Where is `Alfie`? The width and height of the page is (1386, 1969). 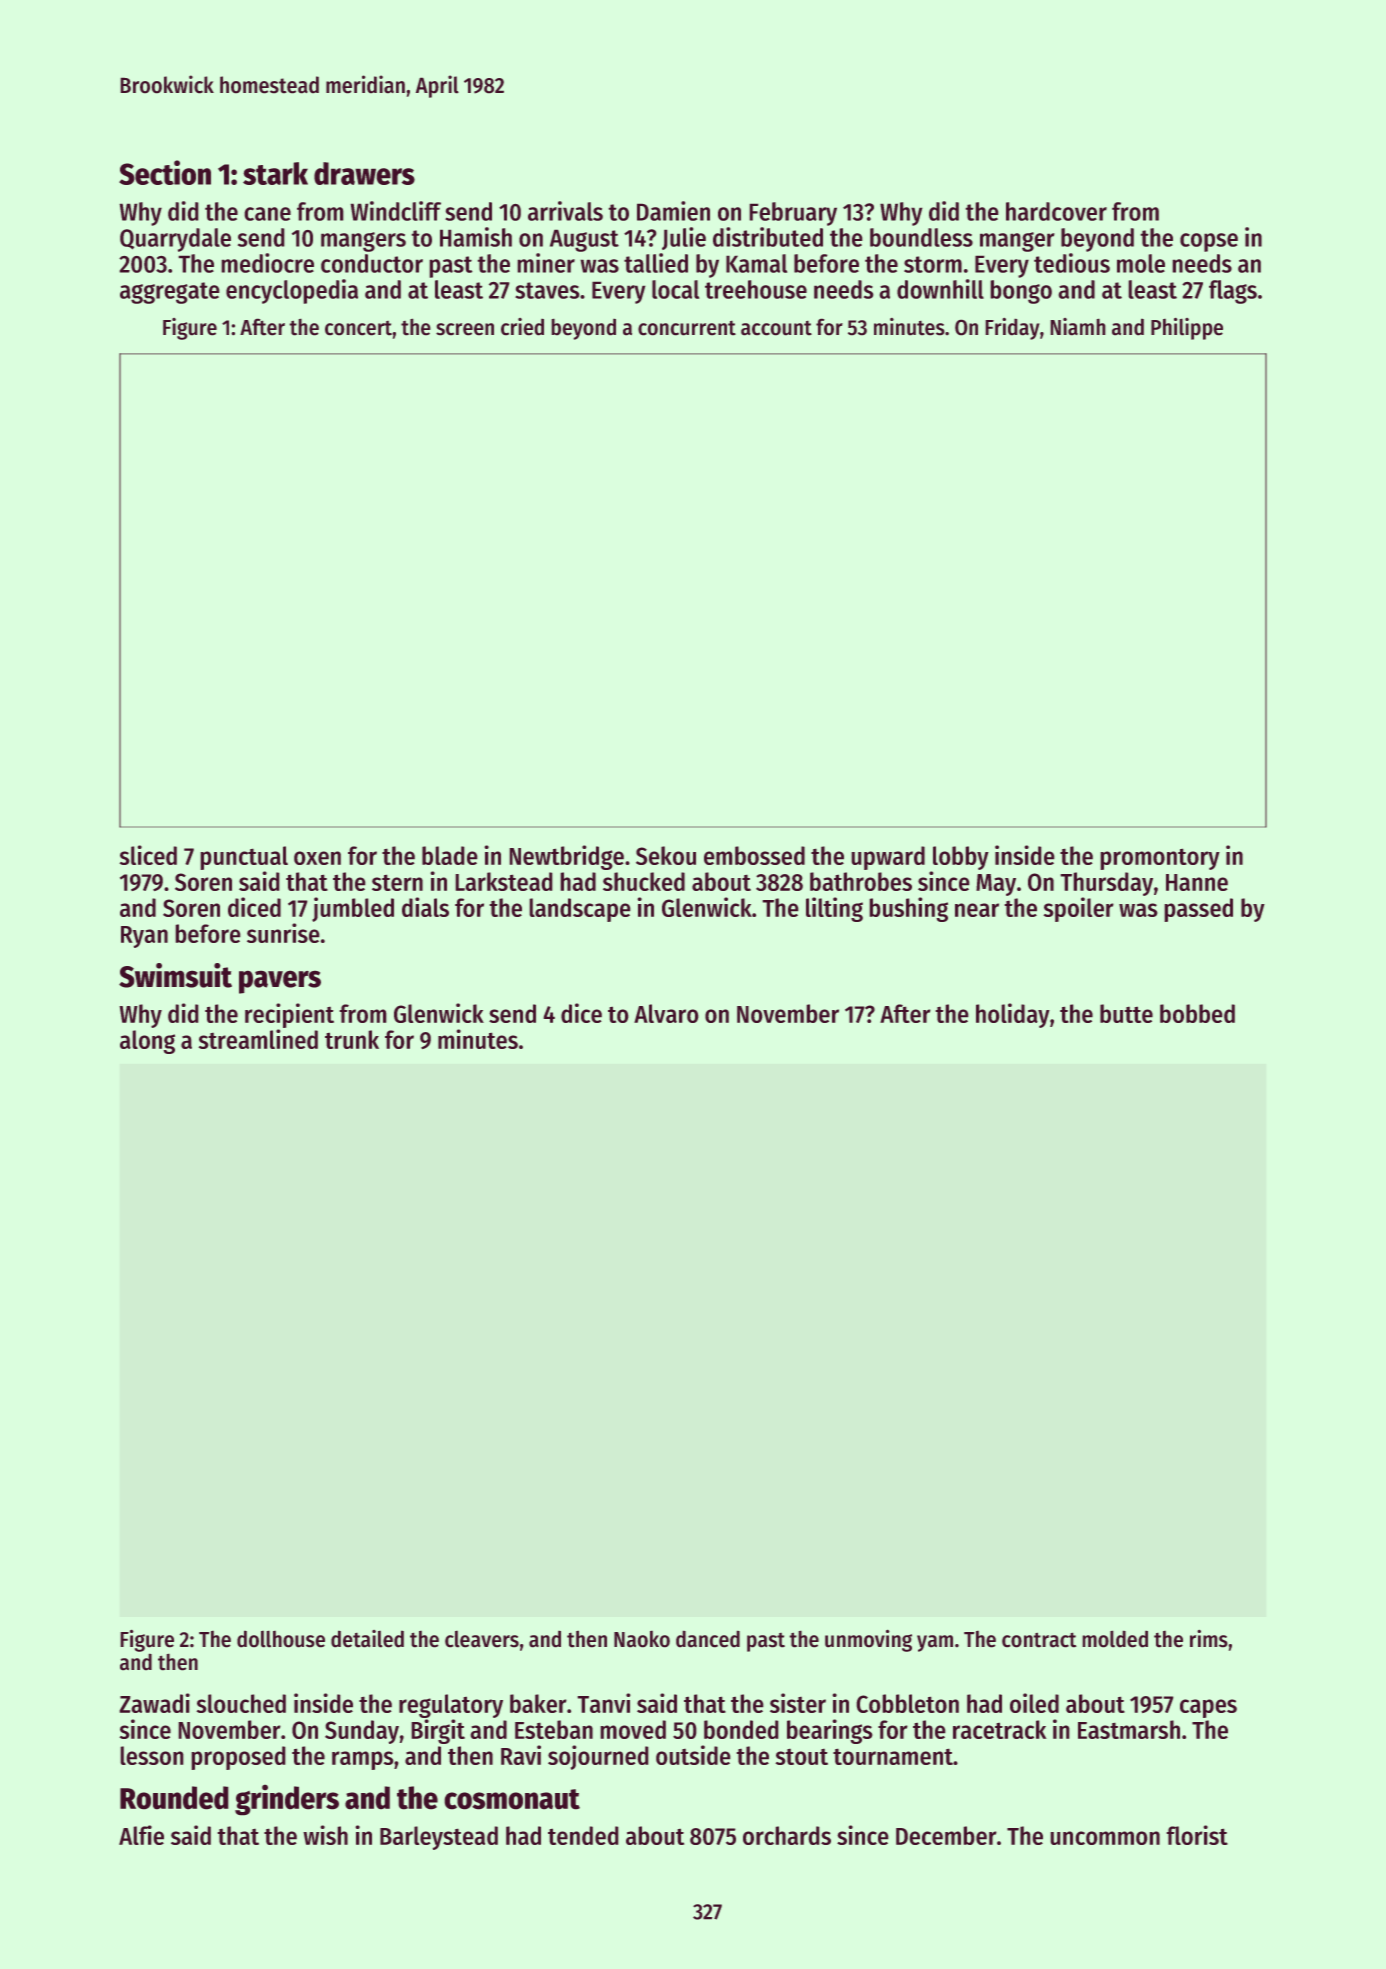
Alfie is located at coordinates (141, 1835).
